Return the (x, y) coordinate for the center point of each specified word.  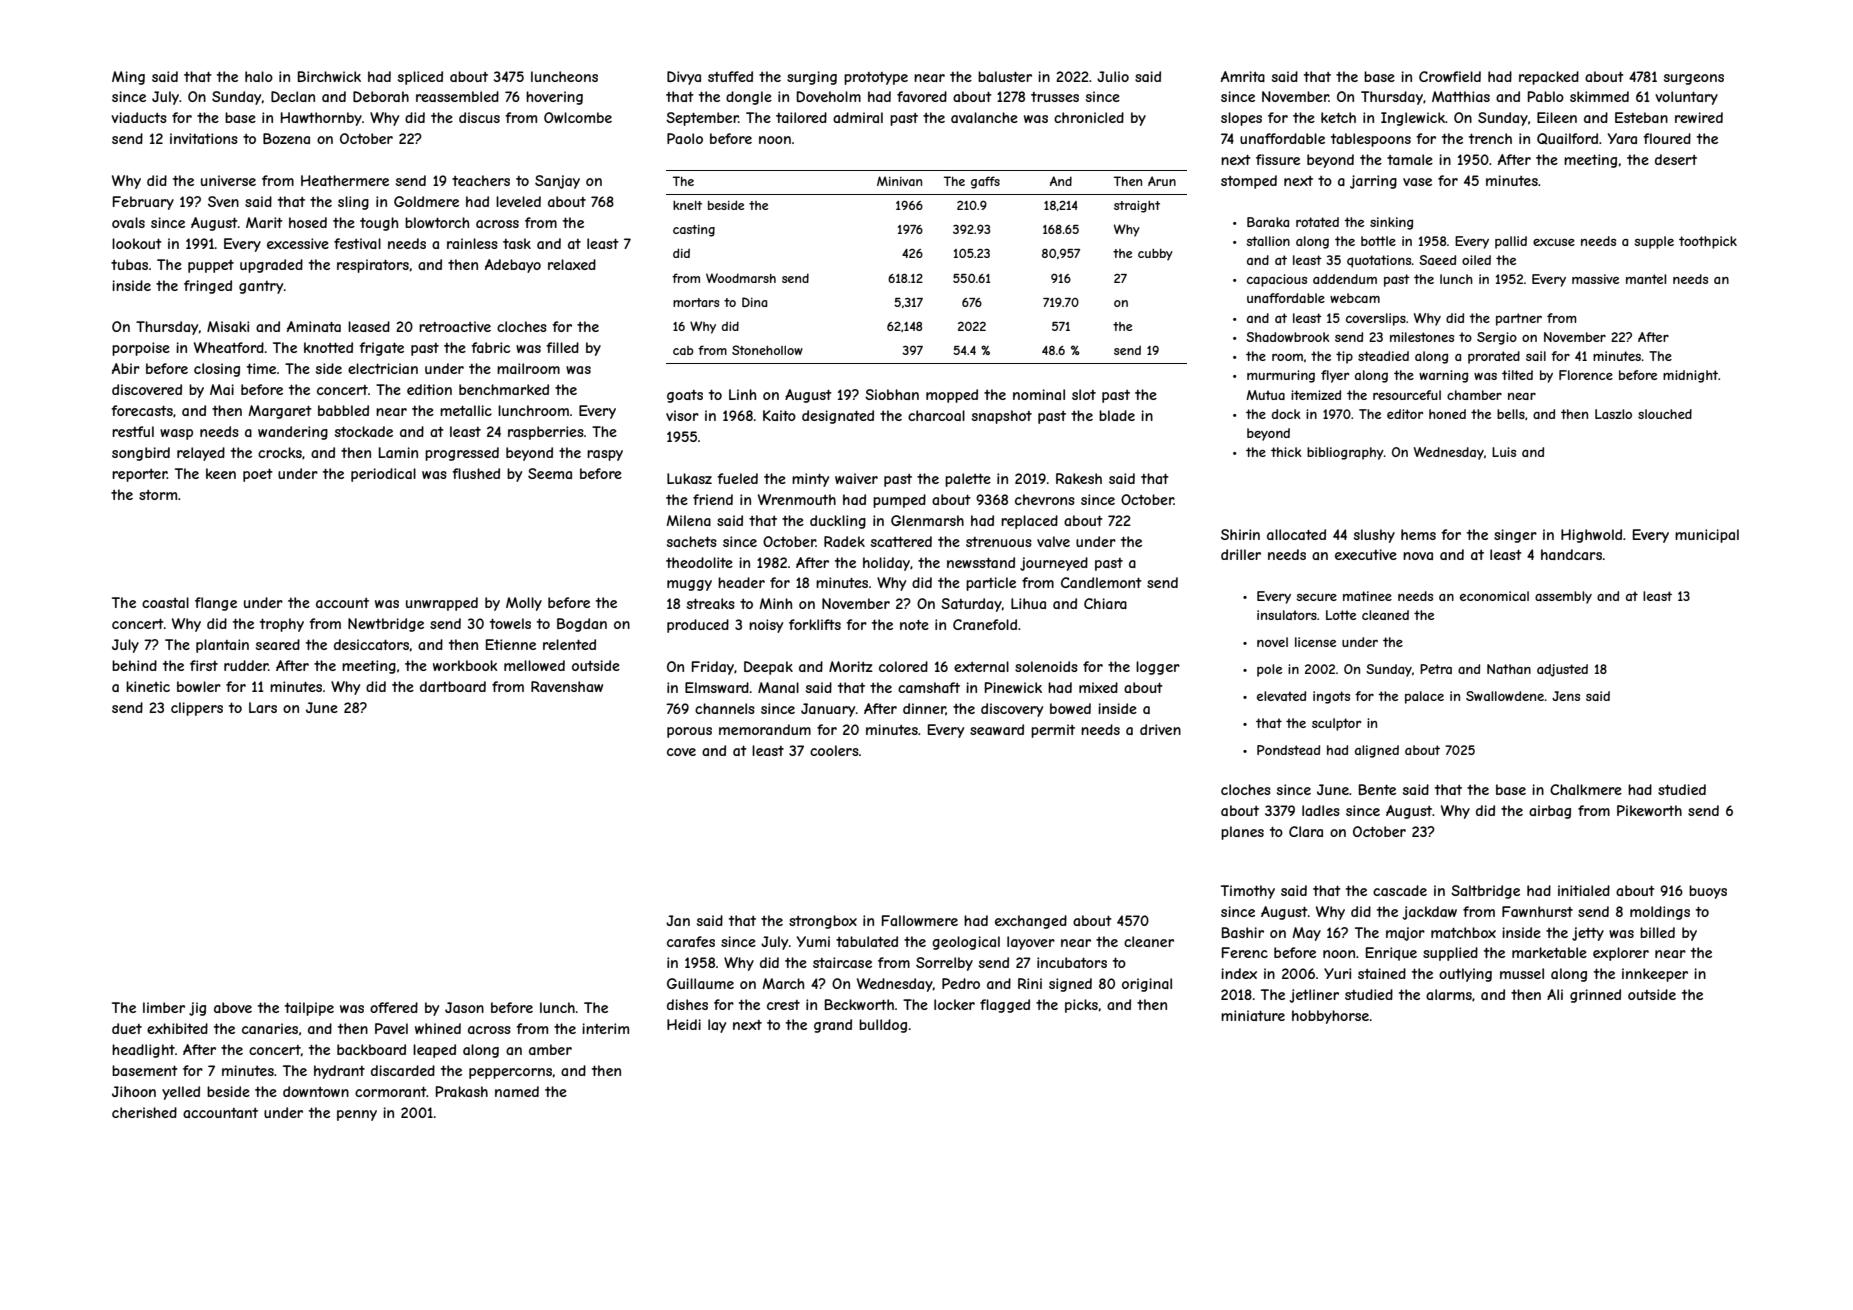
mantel (1646, 279)
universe (228, 180)
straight (1137, 207)
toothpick (1708, 242)
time (261, 368)
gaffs (985, 182)
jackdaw (1430, 913)
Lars (263, 707)
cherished (144, 1112)
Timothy (1248, 892)
